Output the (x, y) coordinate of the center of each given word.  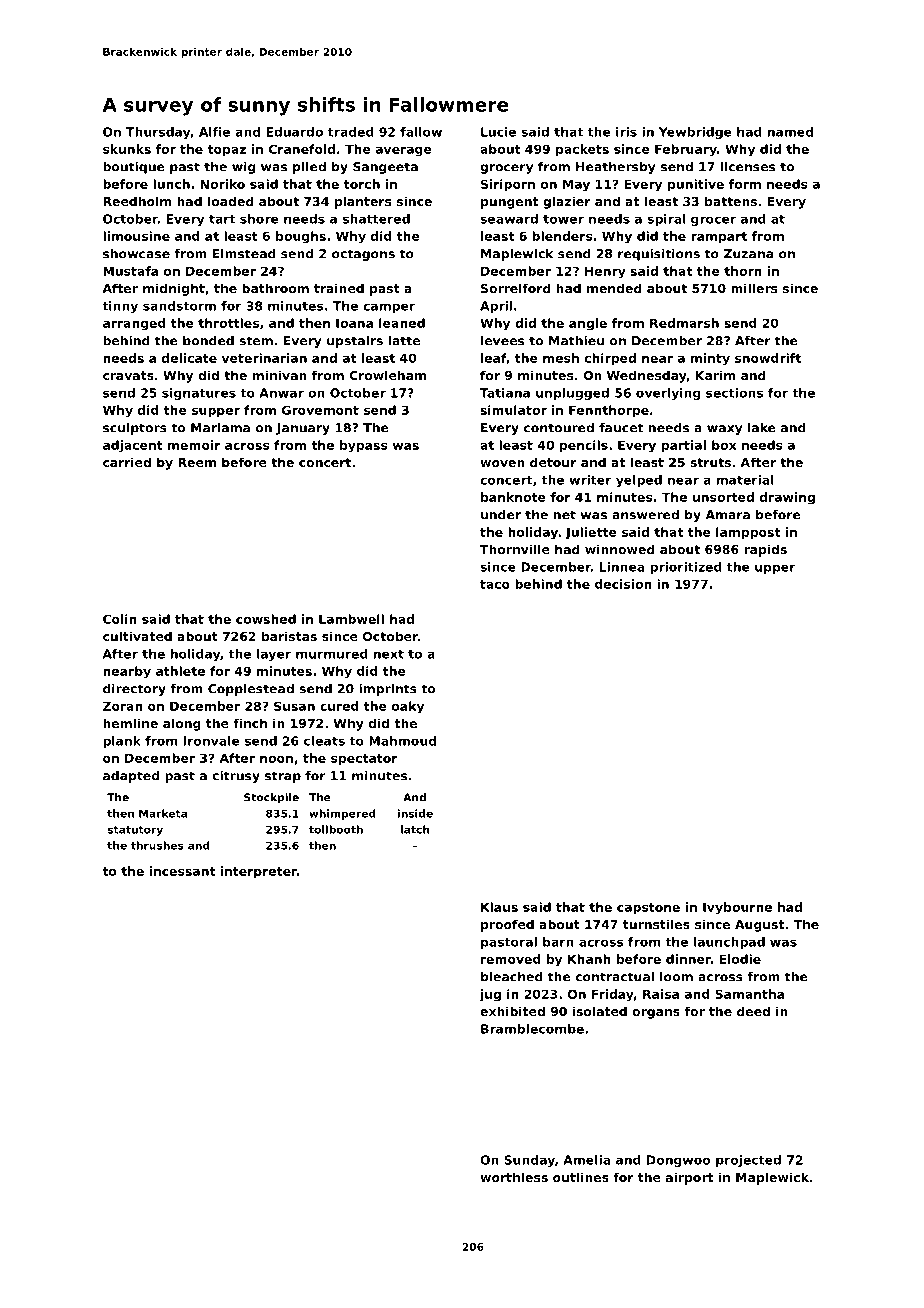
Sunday (529, 1161)
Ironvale (211, 741)
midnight (174, 289)
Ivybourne (737, 908)
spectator (364, 760)
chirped (610, 359)
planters (363, 202)
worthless (514, 1177)
